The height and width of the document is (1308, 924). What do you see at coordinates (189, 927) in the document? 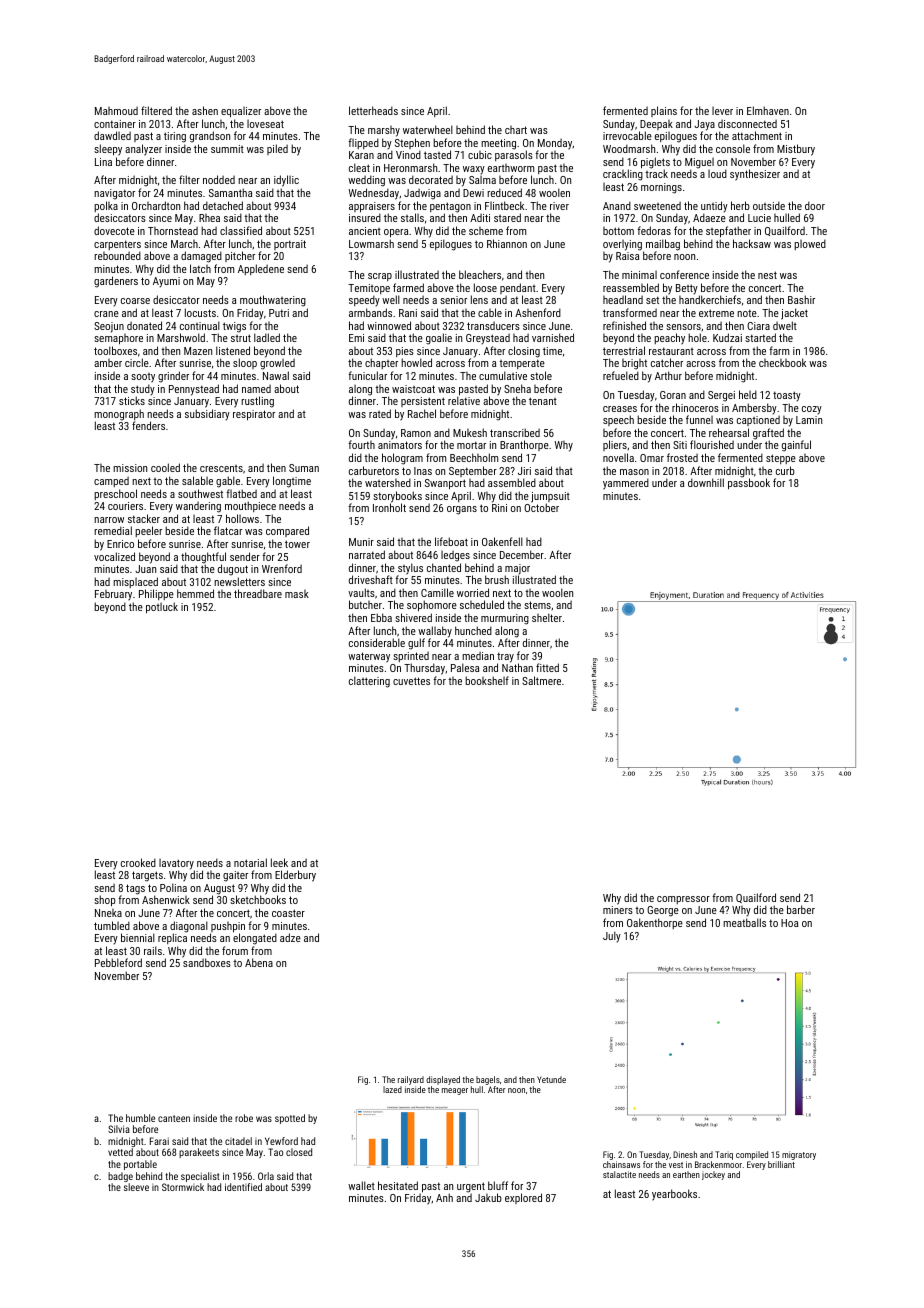
I see `diagonal` at bounding box center [189, 927].
